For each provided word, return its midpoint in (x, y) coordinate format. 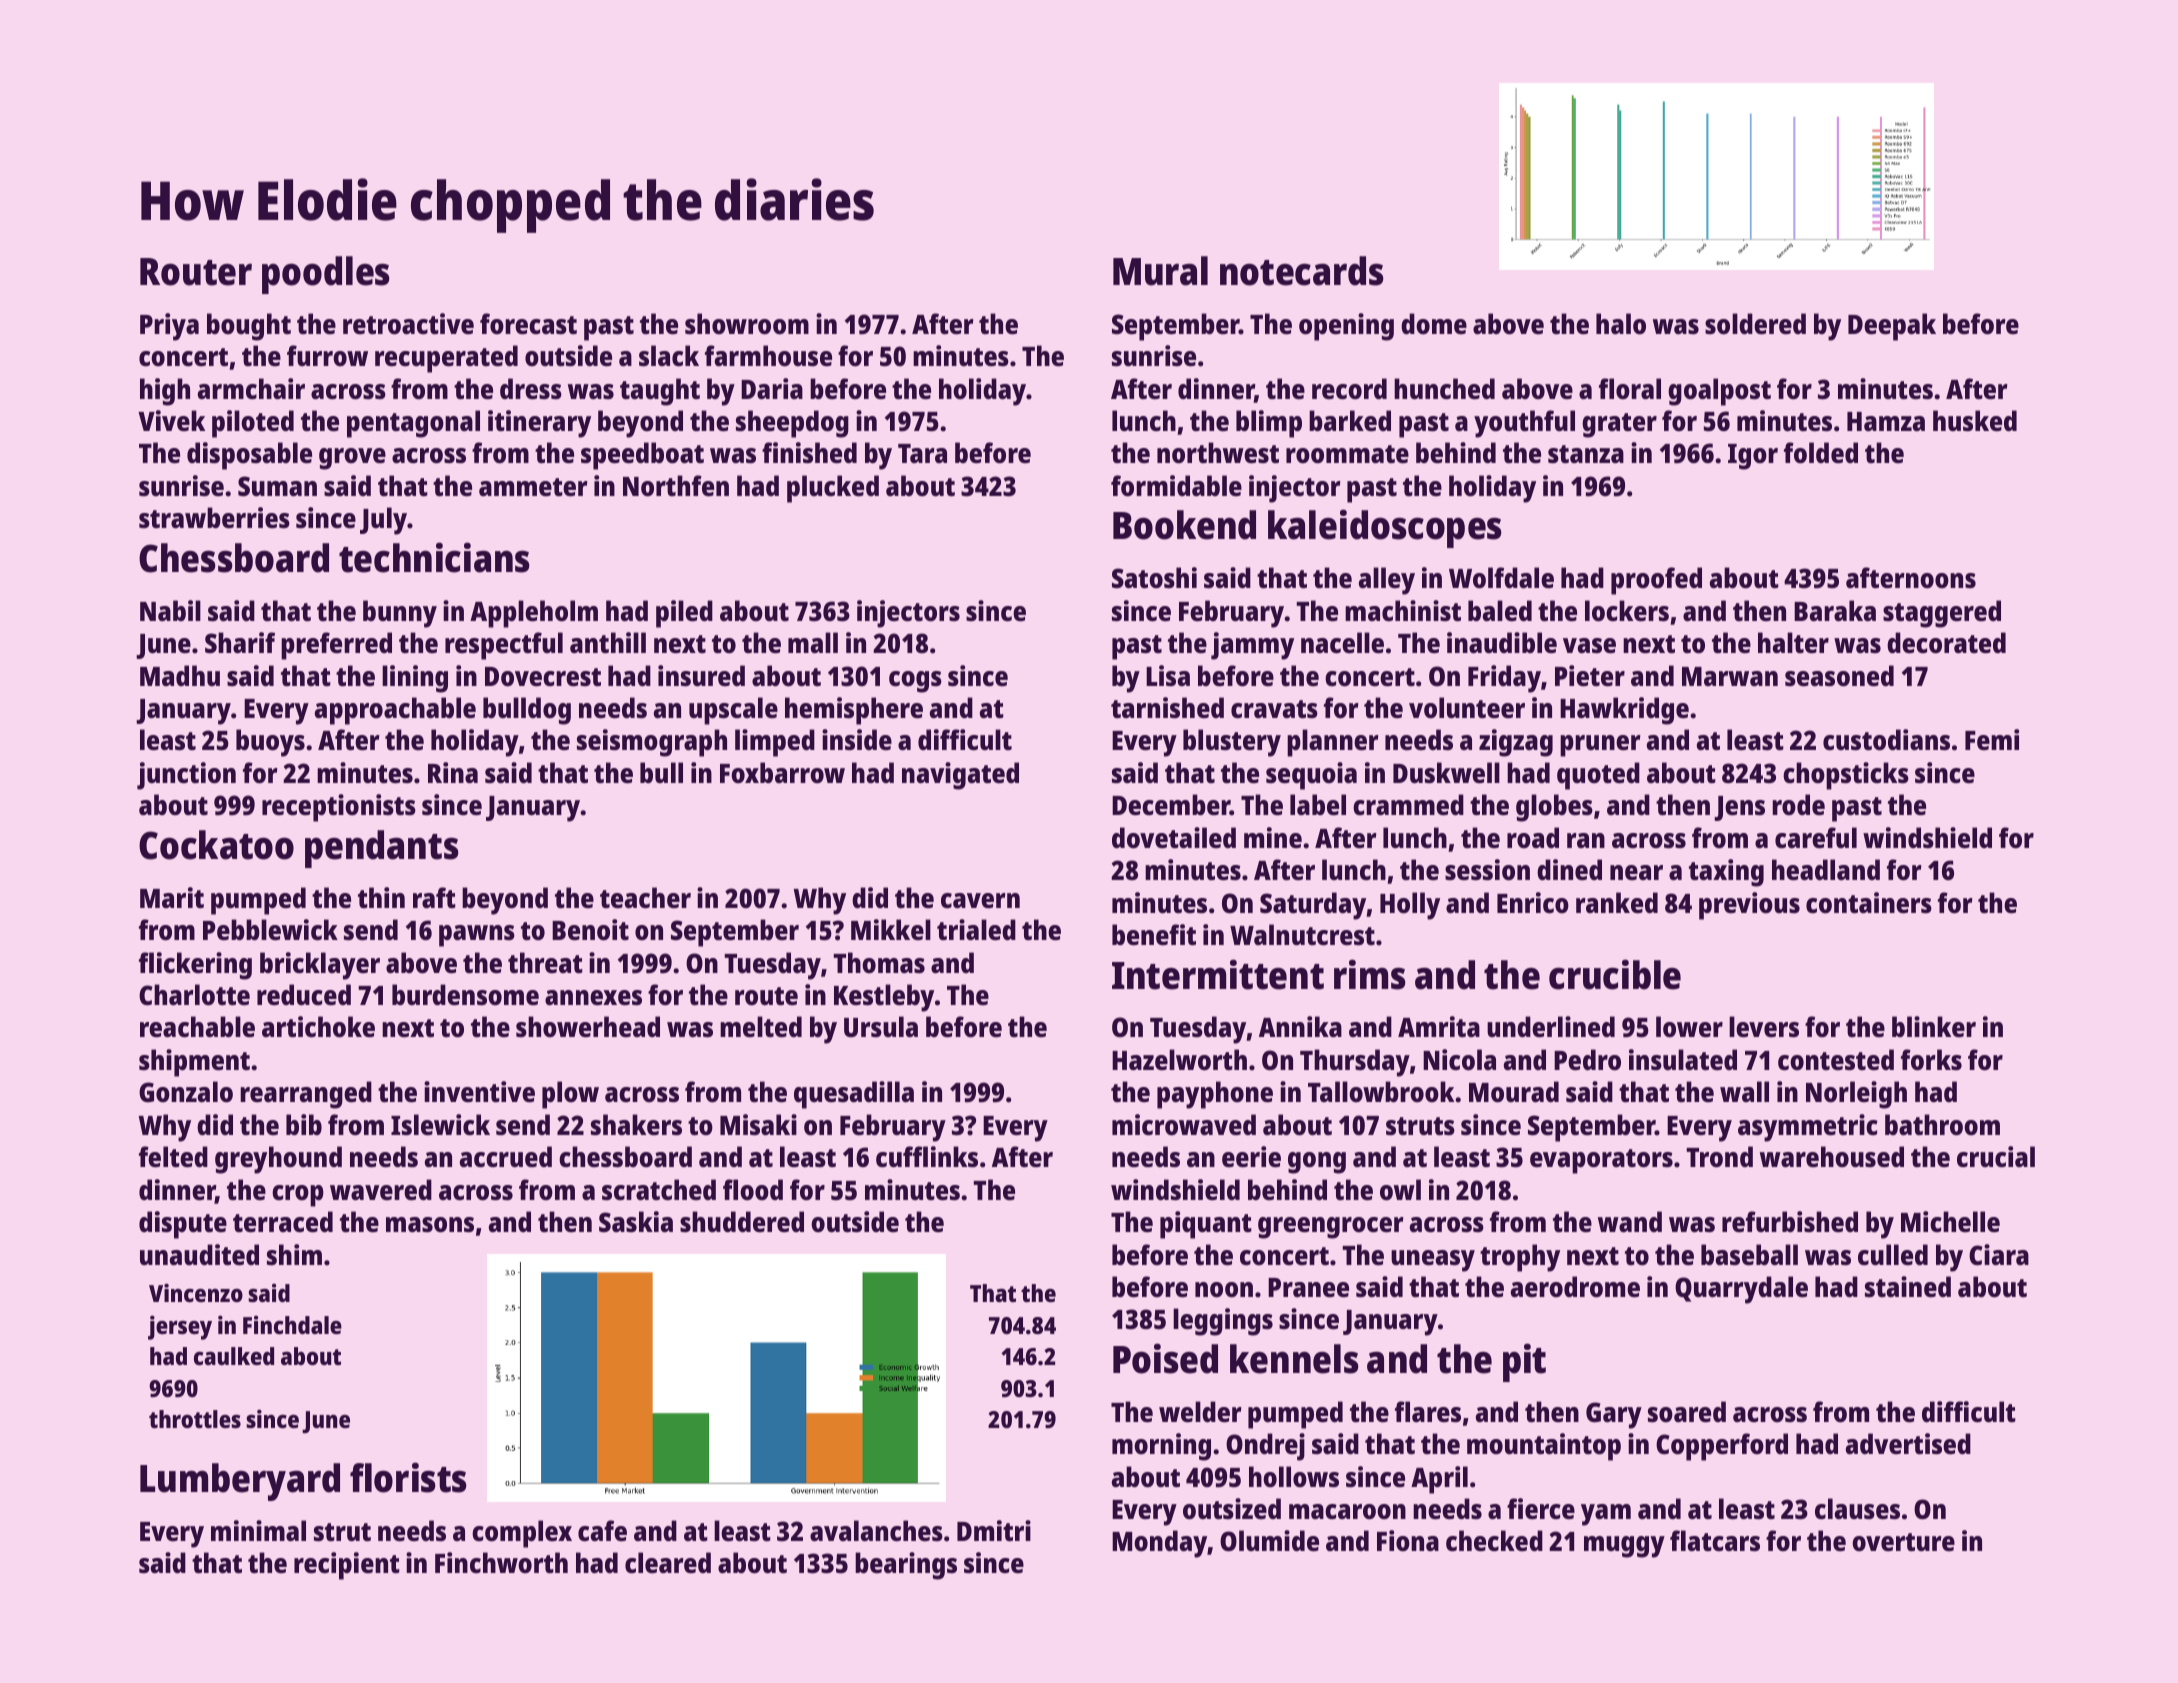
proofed (1656, 581)
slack (669, 355)
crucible (1615, 974)
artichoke (318, 1027)
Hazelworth (1179, 1060)
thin (381, 897)
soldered (1755, 324)
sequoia (1311, 776)
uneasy (1433, 1261)
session (1487, 870)
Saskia (636, 1221)
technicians (434, 557)
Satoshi (1154, 577)
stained (1908, 1287)
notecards (1302, 271)
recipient (347, 1566)
